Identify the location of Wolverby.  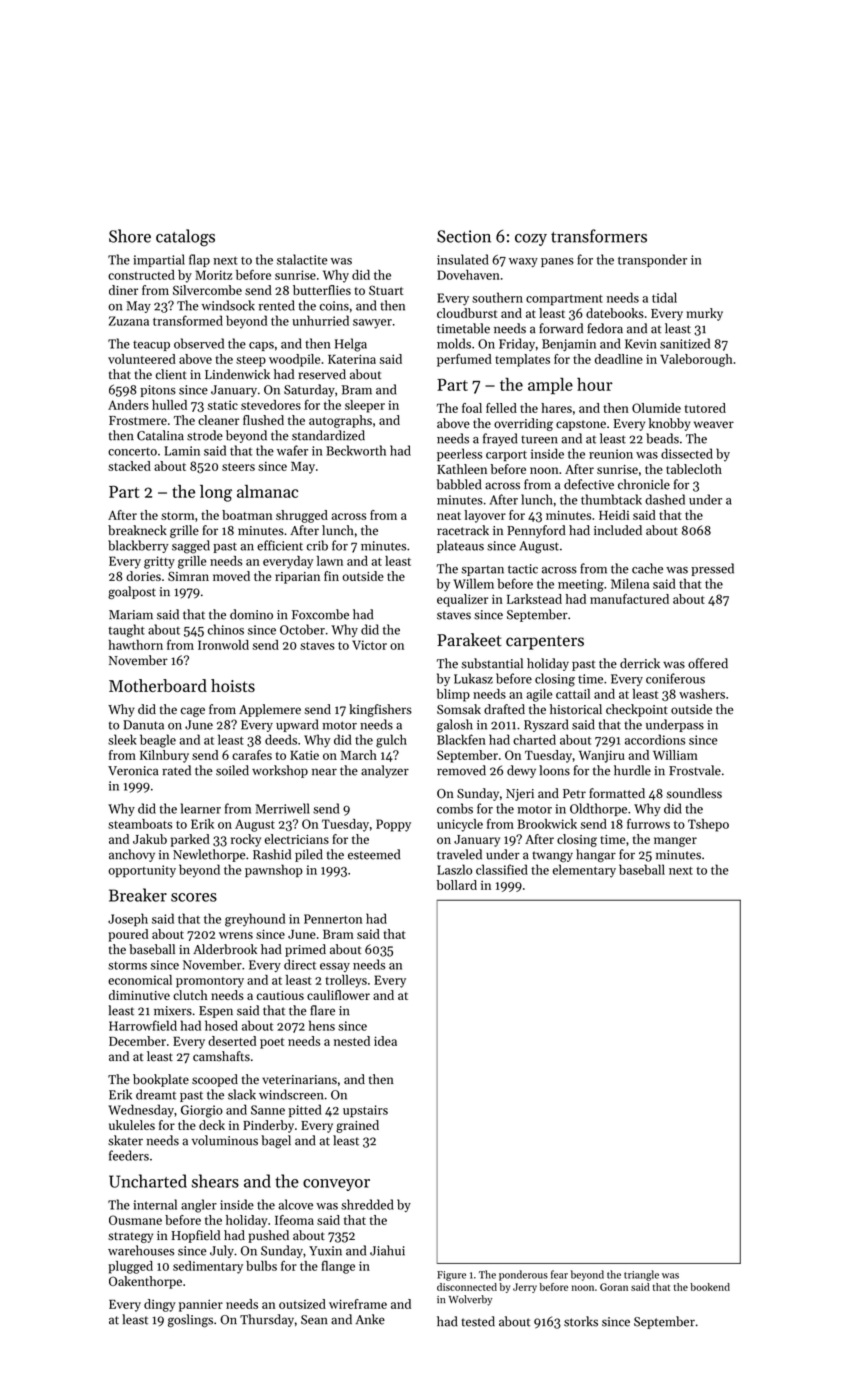
(470, 1300).
